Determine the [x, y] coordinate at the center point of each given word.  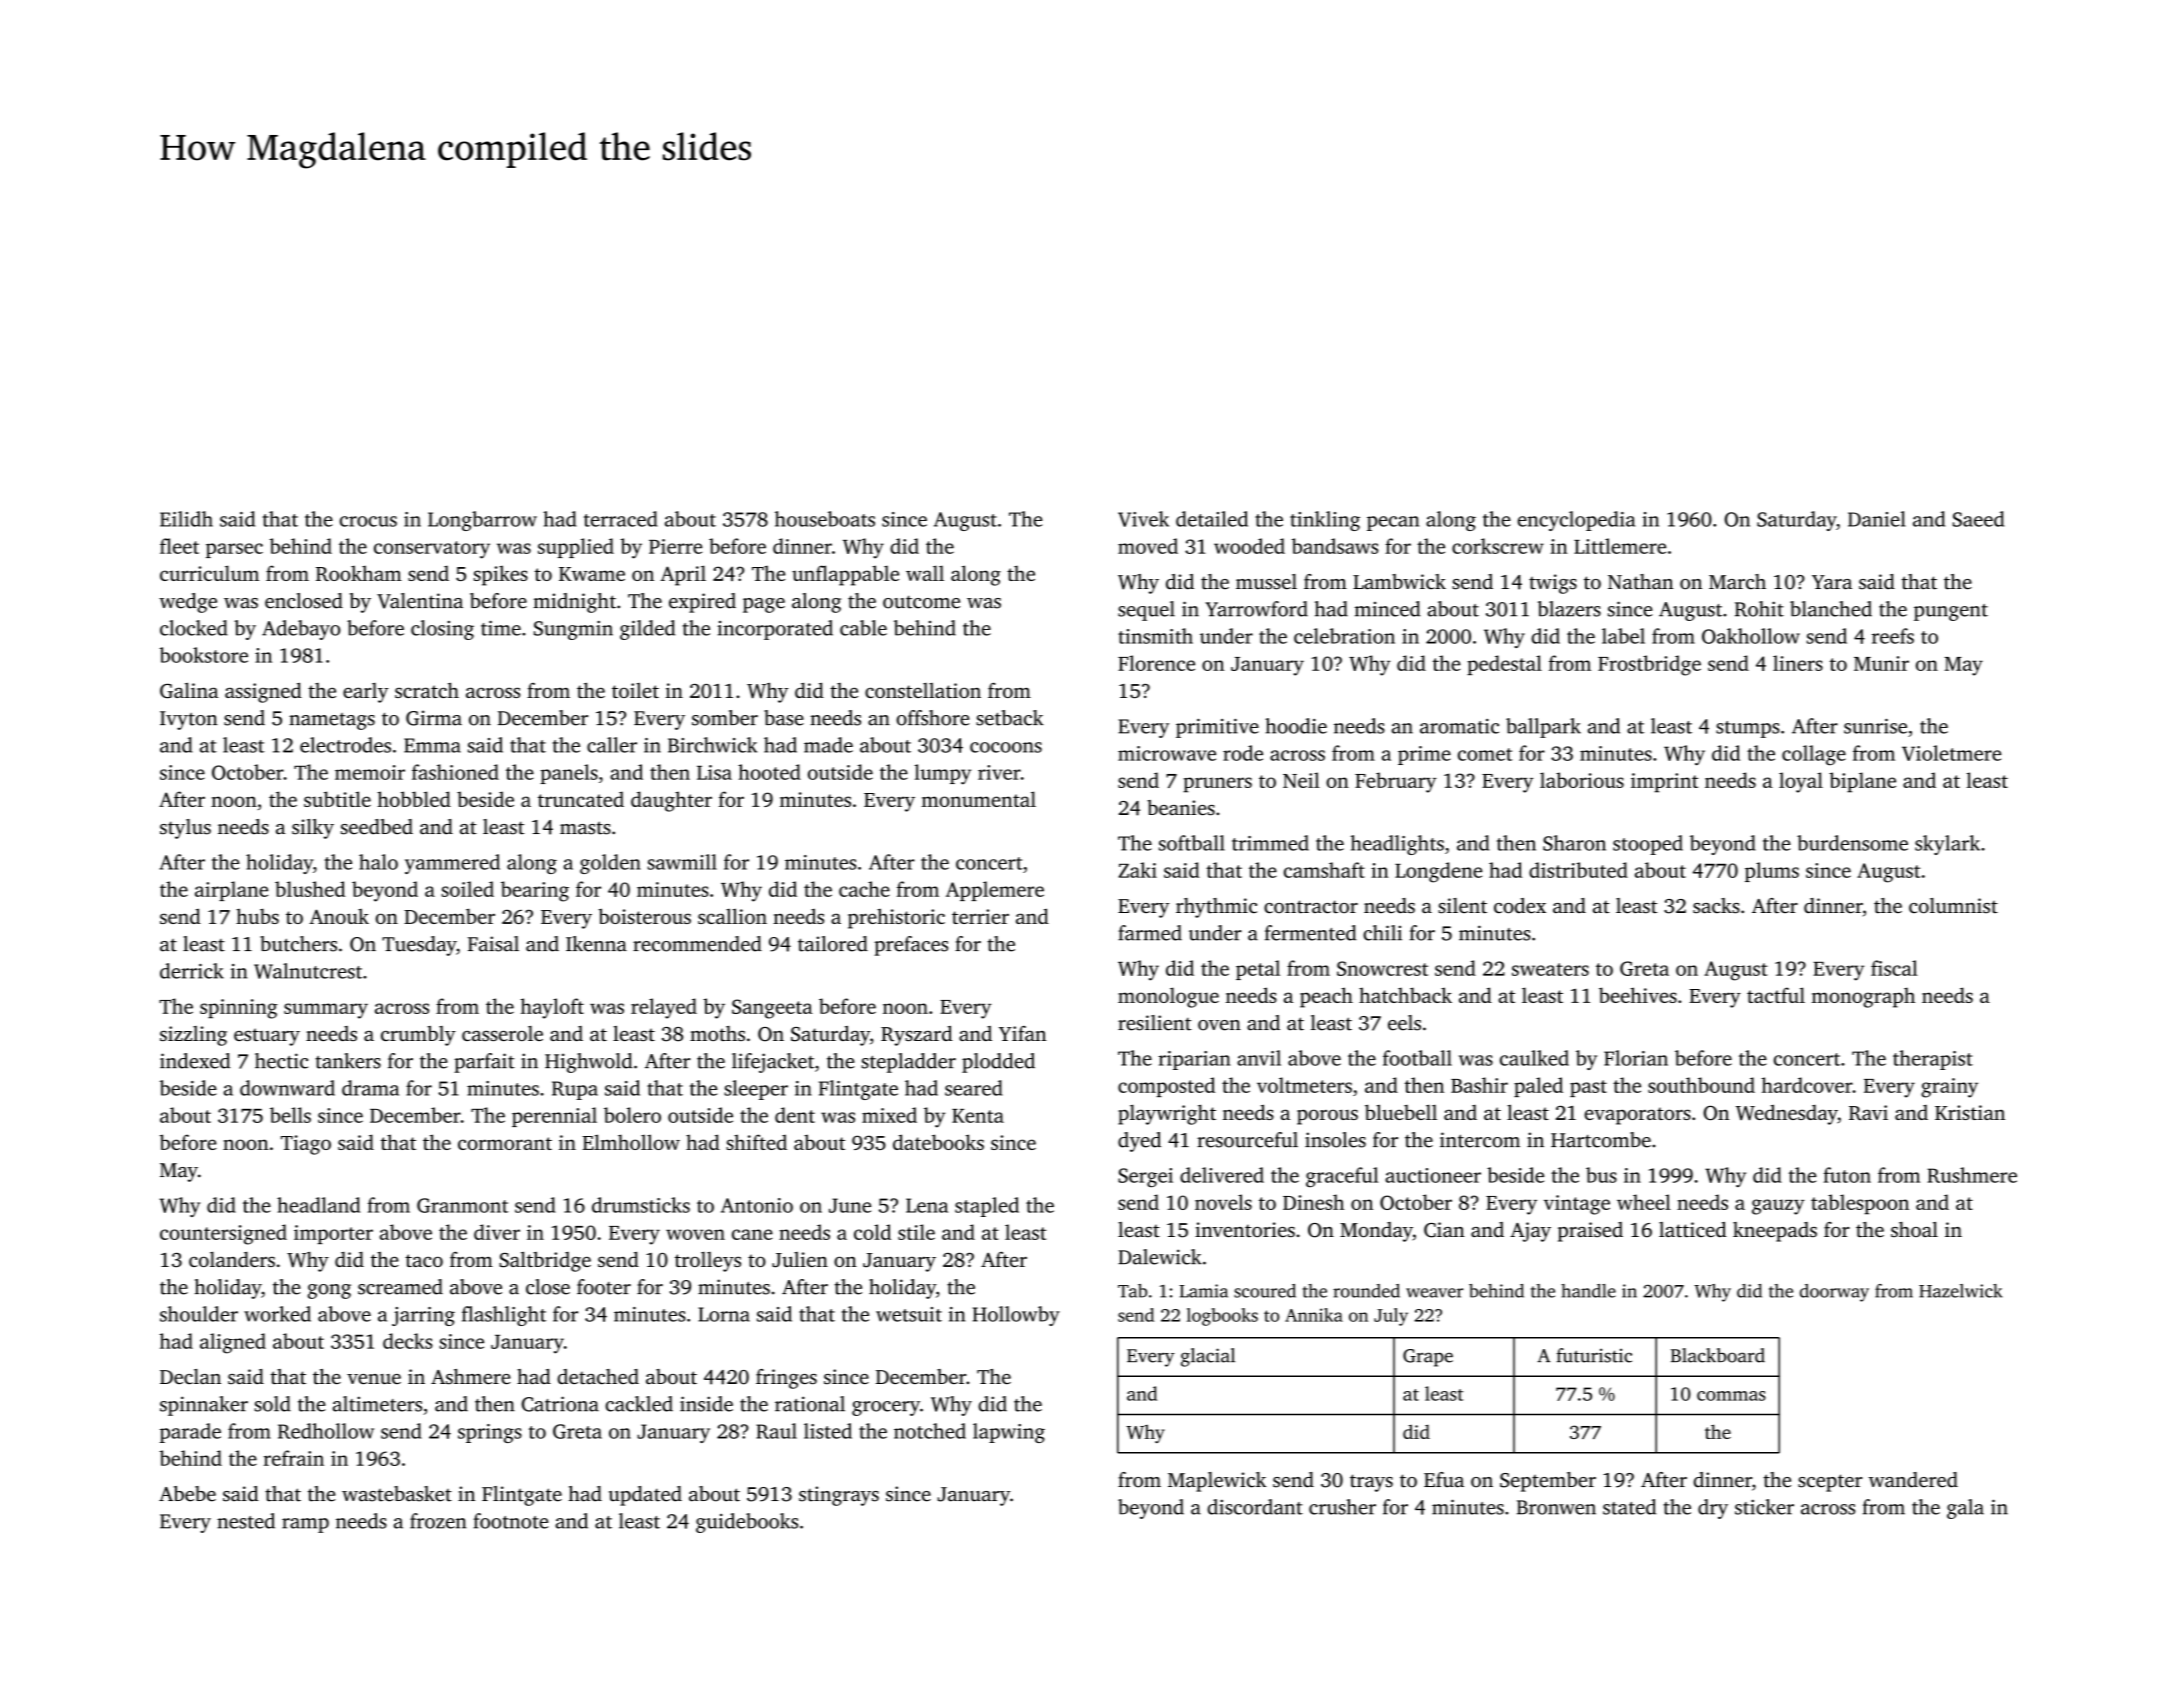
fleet [179, 546]
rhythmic [1216, 908]
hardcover [1807, 1085]
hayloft [552, 1008]
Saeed [1978, 519]
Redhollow [326, 1431]
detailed [1212, 519]
